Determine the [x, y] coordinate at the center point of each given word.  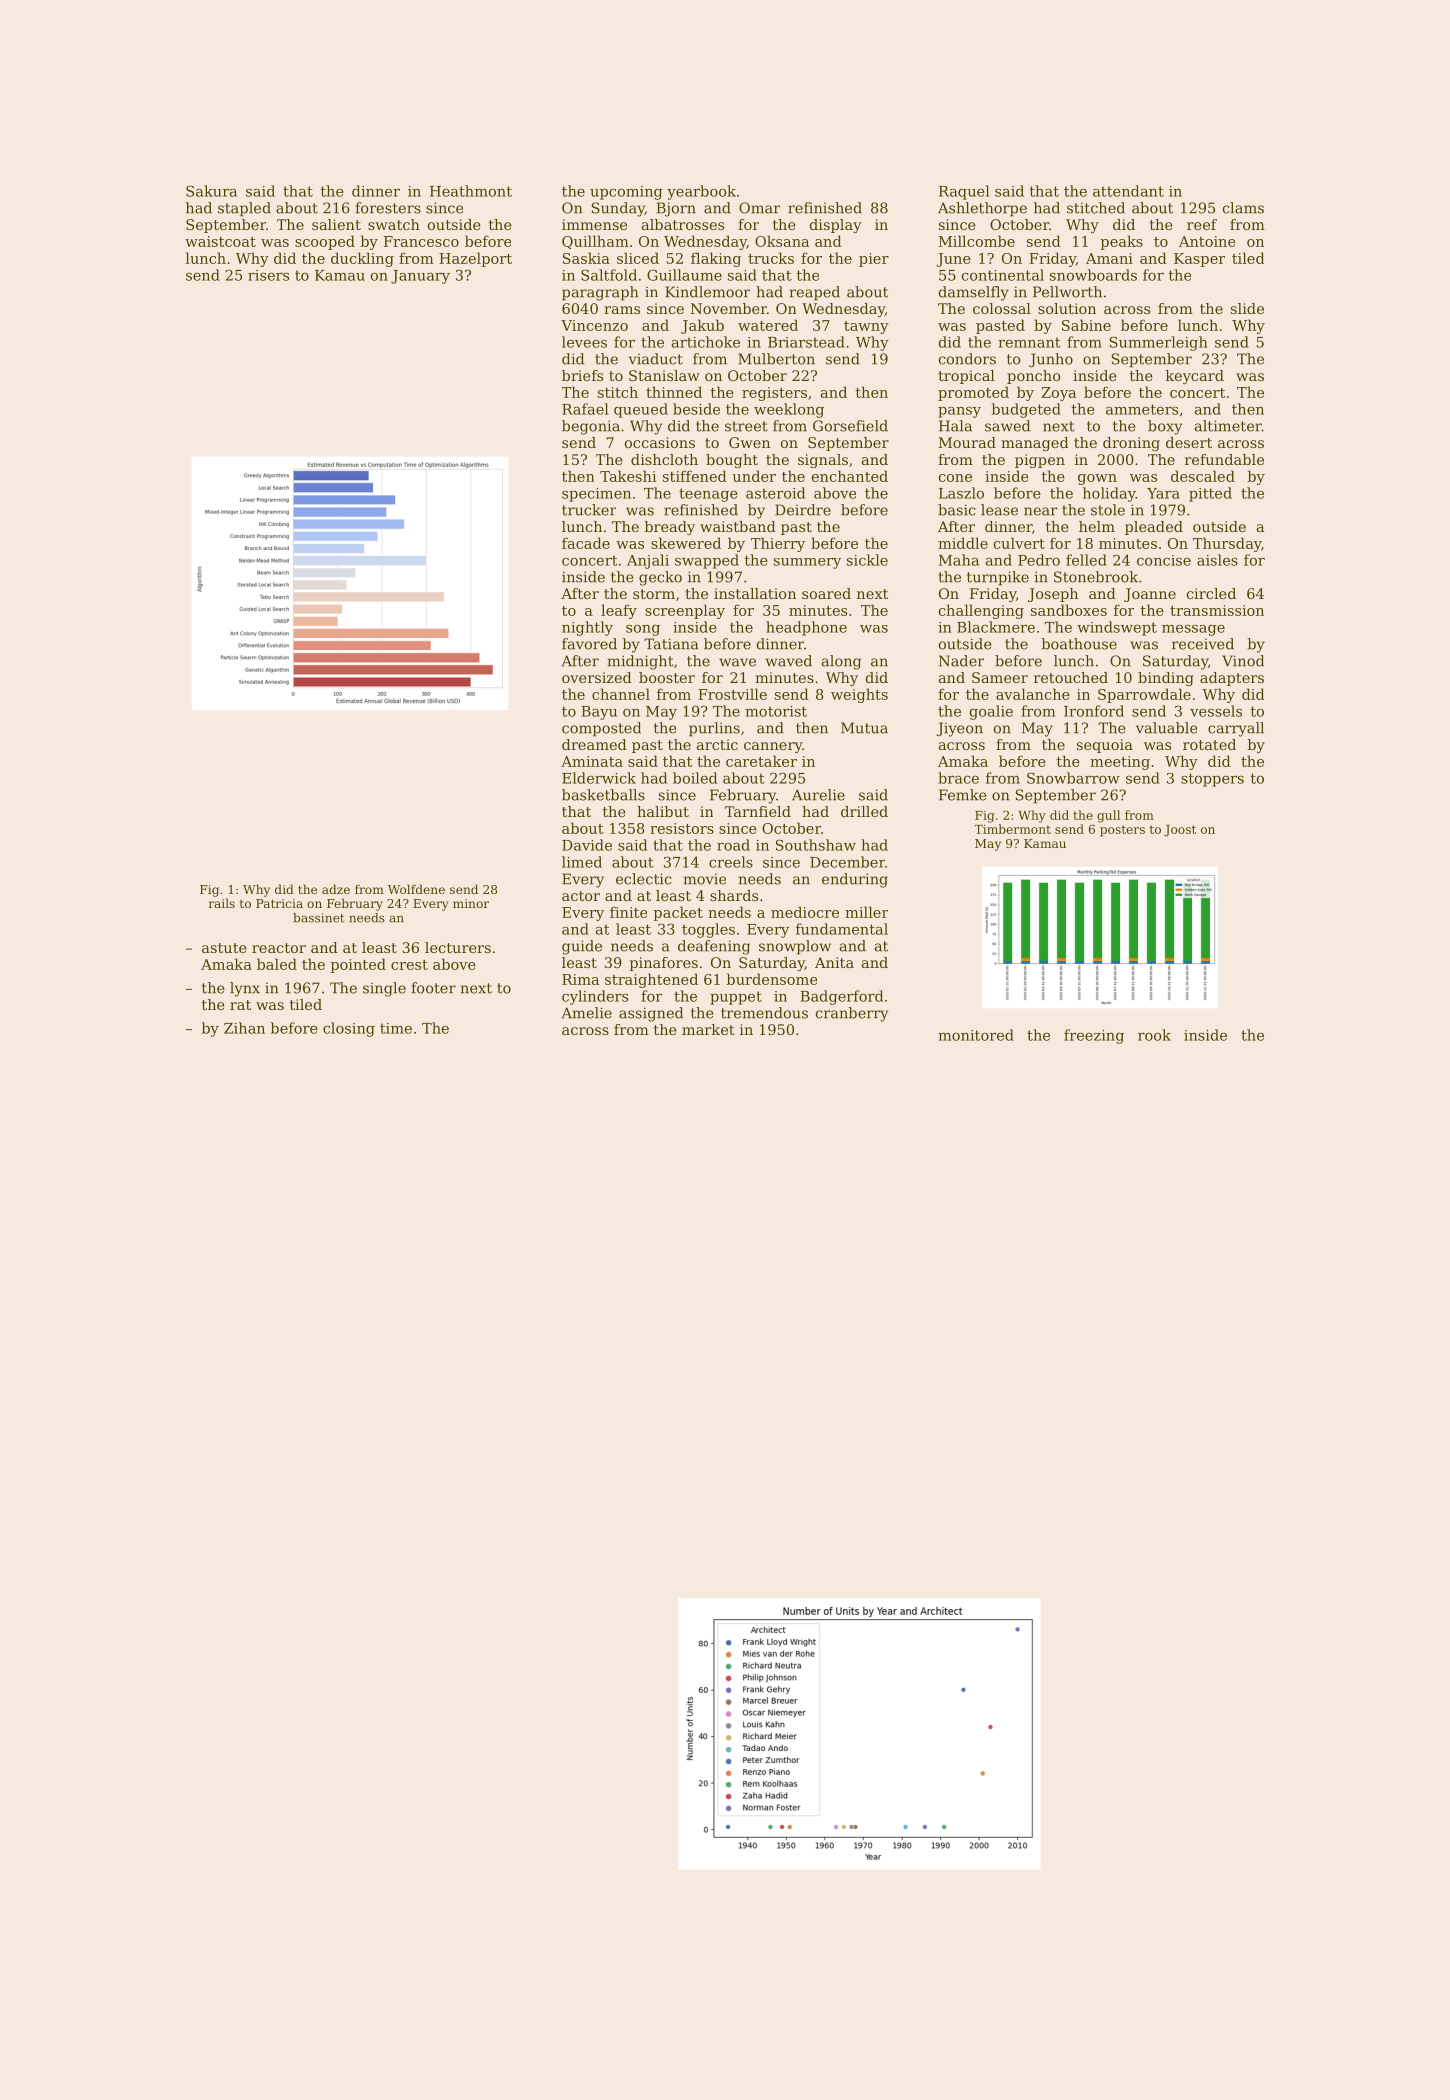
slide [1247, 308]
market [708, 1029]
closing [349, 1029]
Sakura [211, 191]
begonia [591, 427]
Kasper [1199, 260]
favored [589, 644]
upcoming [626, 193]
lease [999, 510]
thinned [674, 392]
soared [826, 593]
